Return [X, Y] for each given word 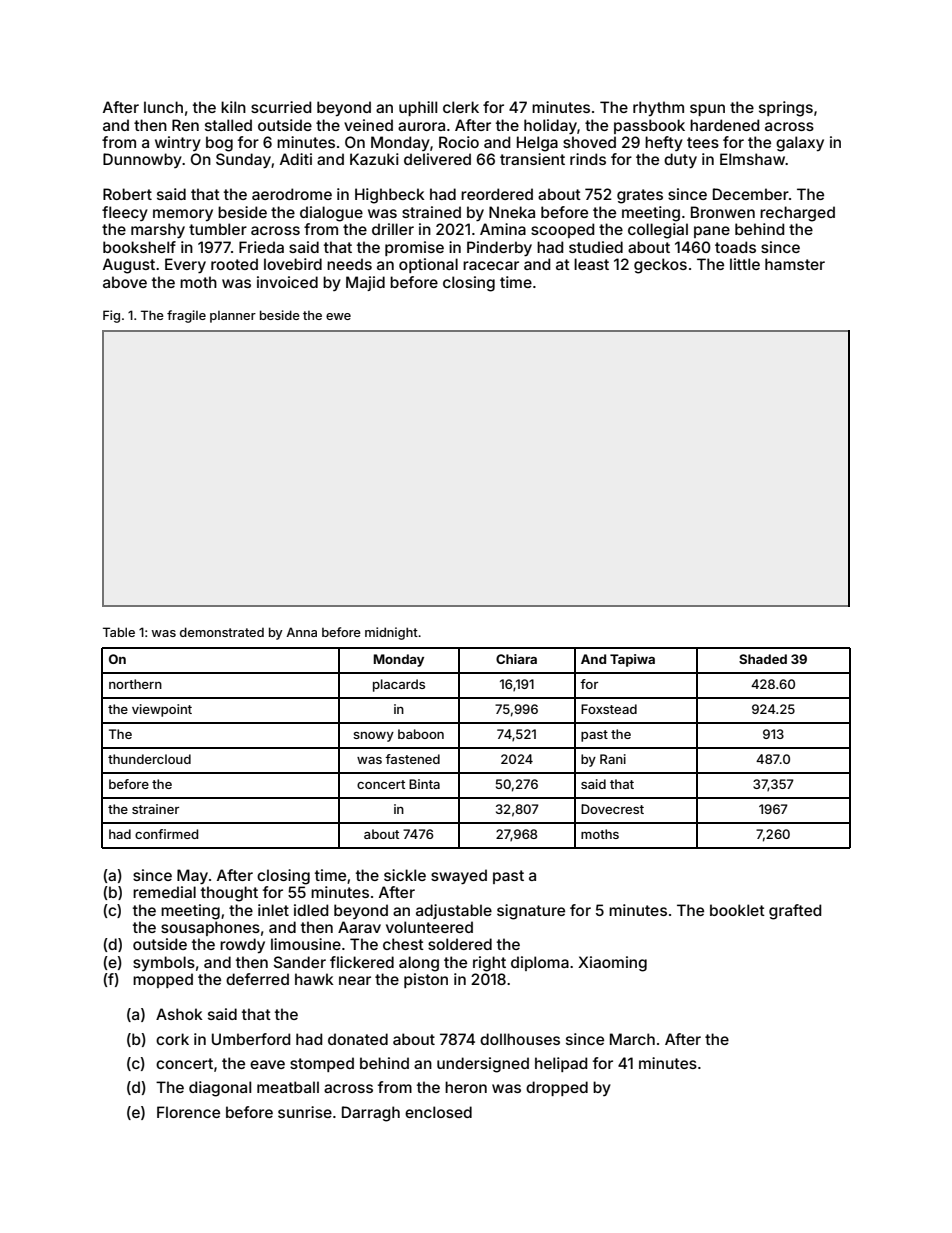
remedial [164, 892]
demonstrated [222, 632]
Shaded [763, 659]
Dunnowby [142, 160]
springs [786, 109]
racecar [491, 265]
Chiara [516, 659]
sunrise [305, 1112]
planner [233, 317]
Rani [613, 759]
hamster [795, 264]
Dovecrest [612, 809]
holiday [550, 126]
